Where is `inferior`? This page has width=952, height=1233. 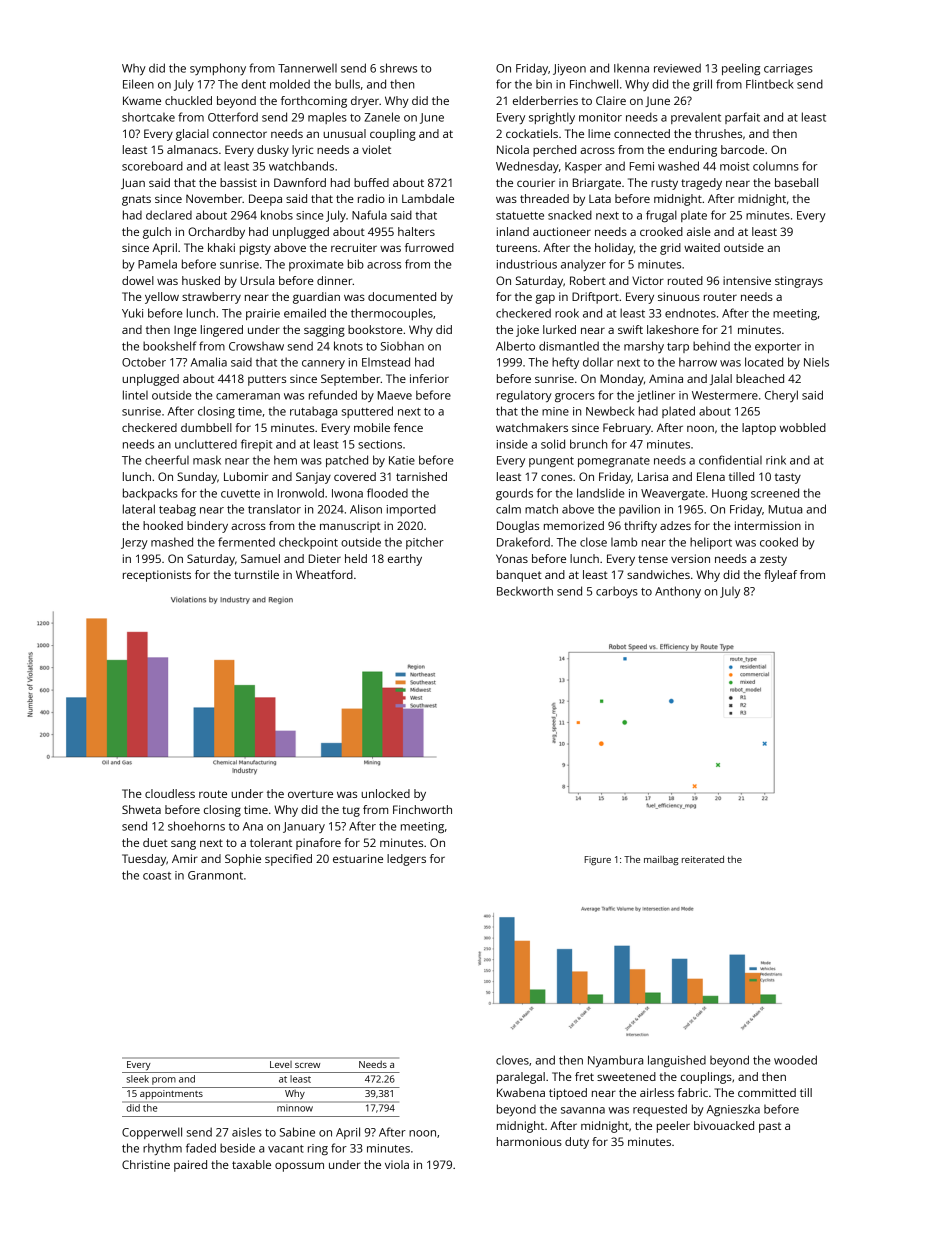 inferior is located at coordinates (429, 378).
